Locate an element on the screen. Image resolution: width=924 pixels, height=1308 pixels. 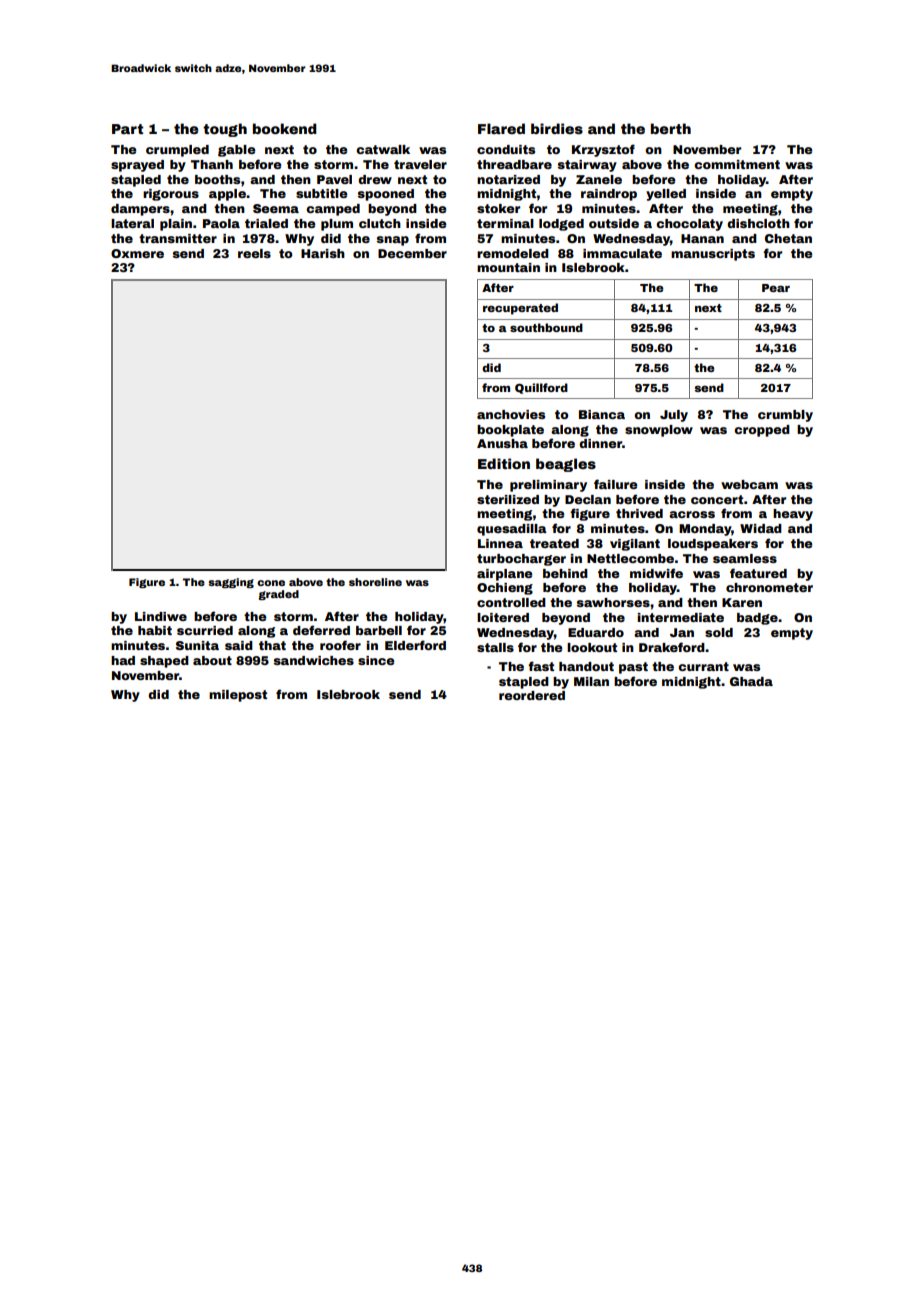
chocolaty is located at coordinates (689, 225).
